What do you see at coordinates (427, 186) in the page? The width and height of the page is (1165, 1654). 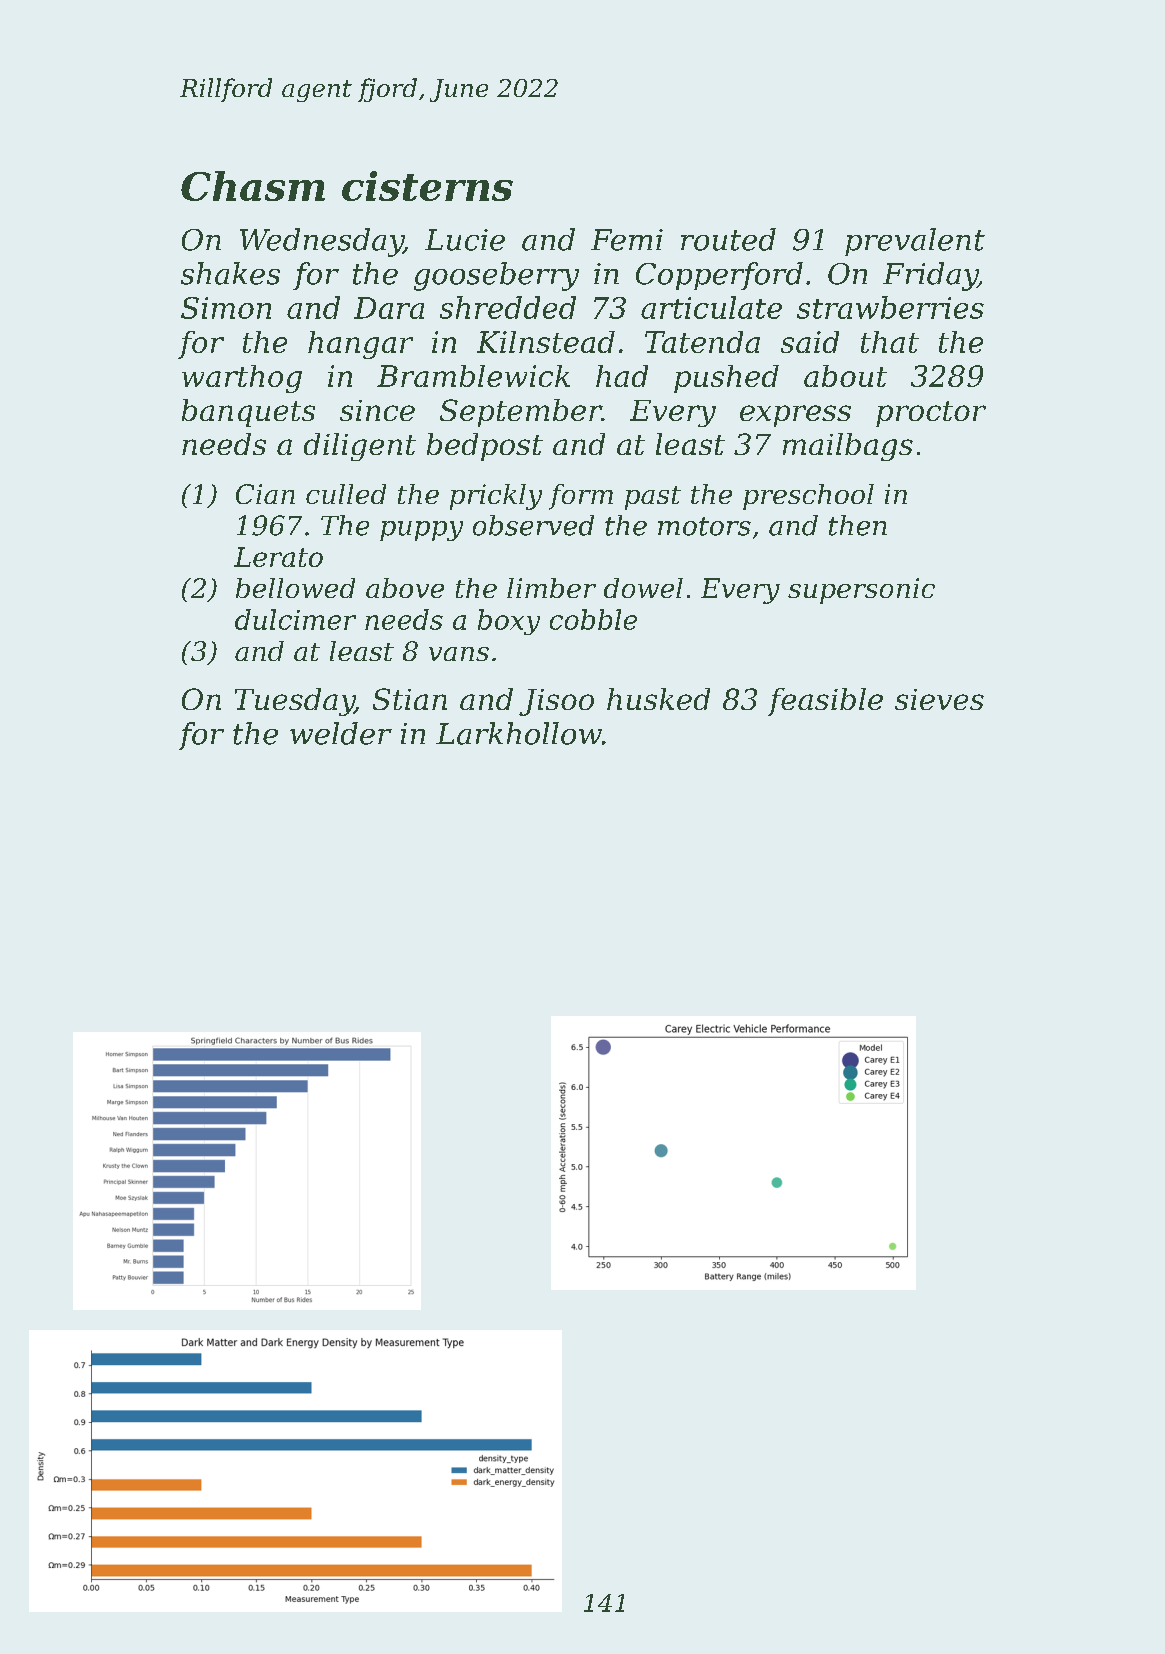 I see `cisterns` at bounding box center [427, 186].
